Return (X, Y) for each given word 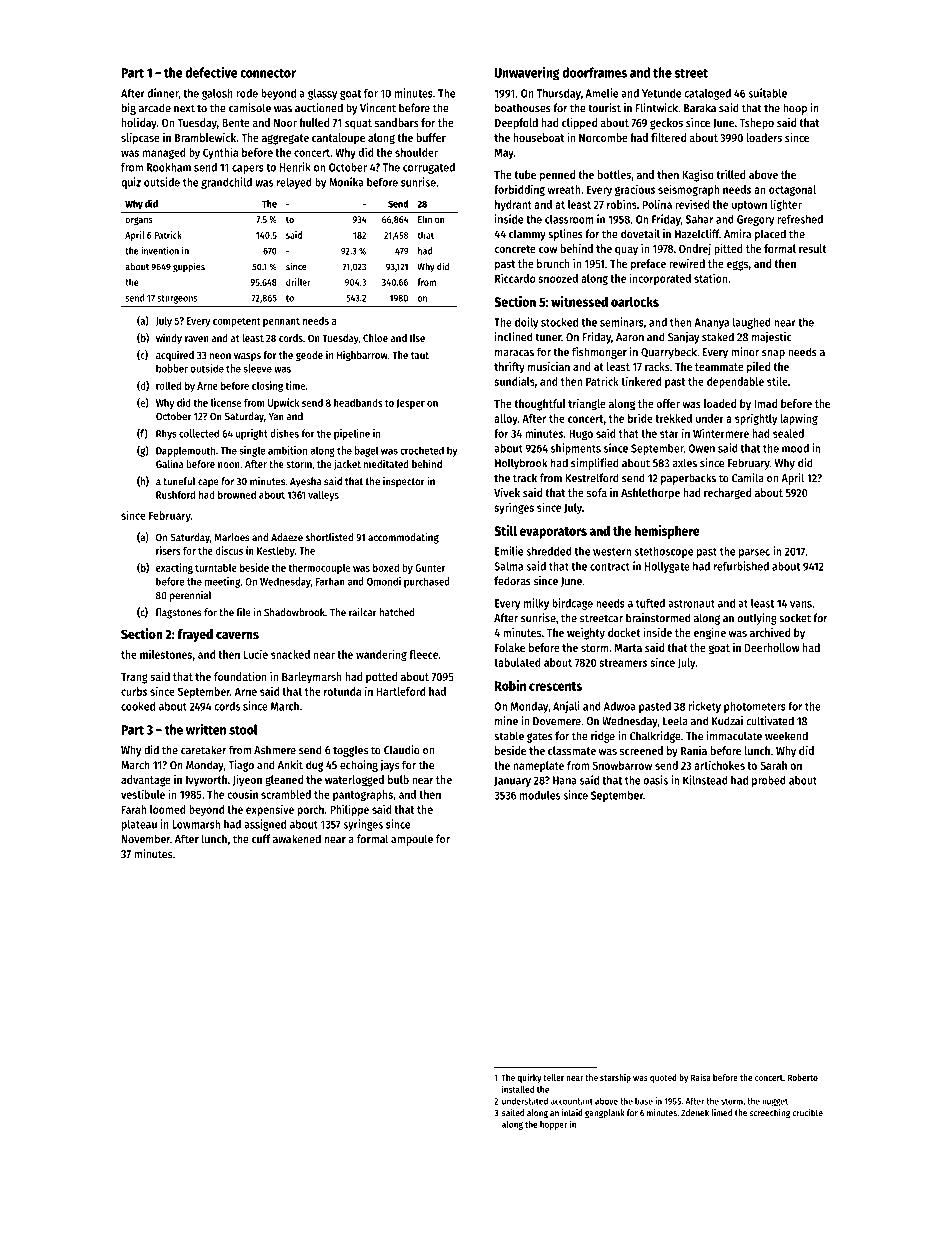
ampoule (412, 840)
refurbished (741, 566)
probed (769, 781)
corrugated (429, 168)
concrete (515, 249)
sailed (513, 1113)
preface (648, 265)
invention (160, 251)
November (146, 839)
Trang (134, 678)
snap (773, 354)
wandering (381, 655)
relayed (294, 183)
